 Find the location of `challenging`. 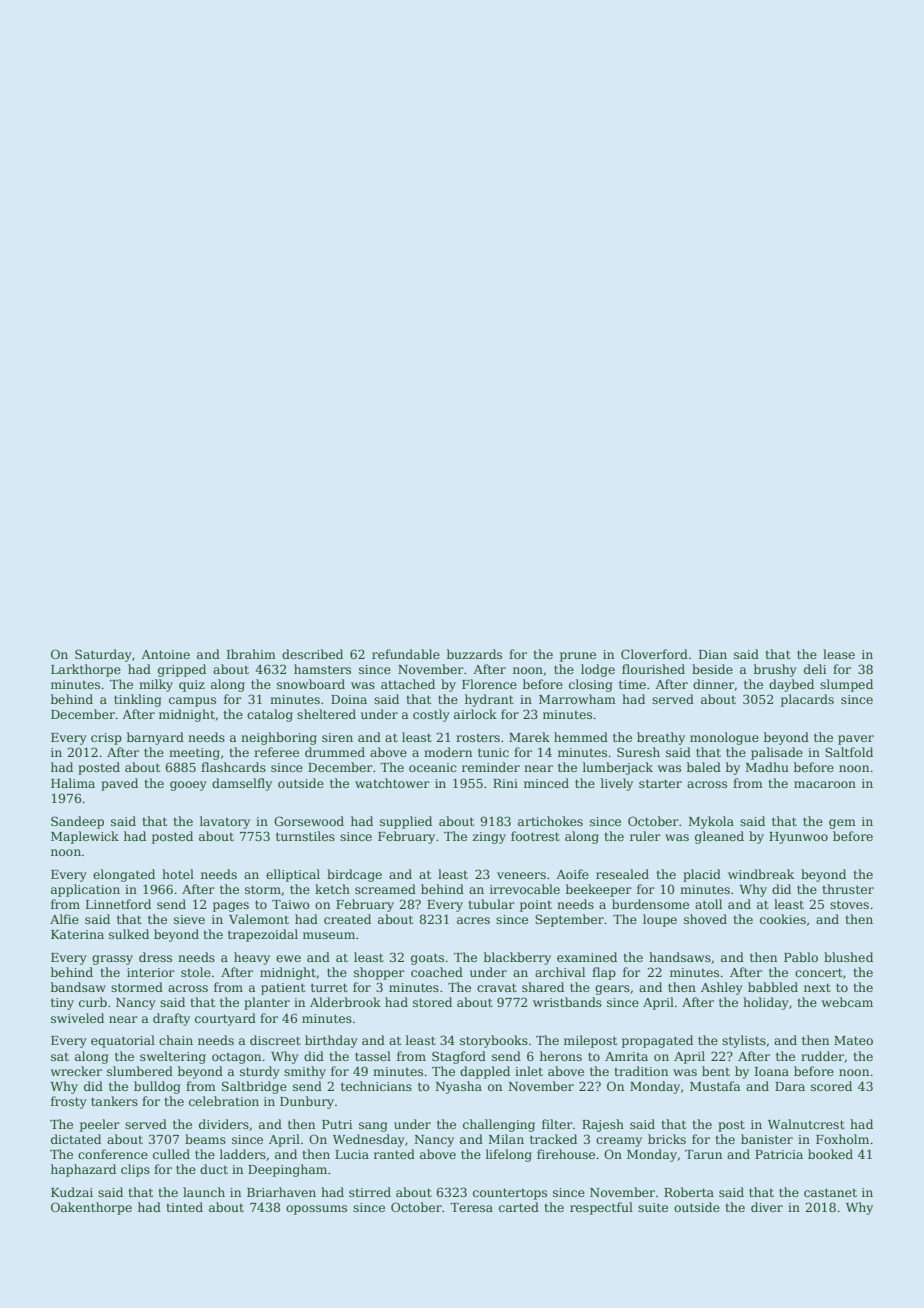

challenging is located at coordinates (499, 1125).
